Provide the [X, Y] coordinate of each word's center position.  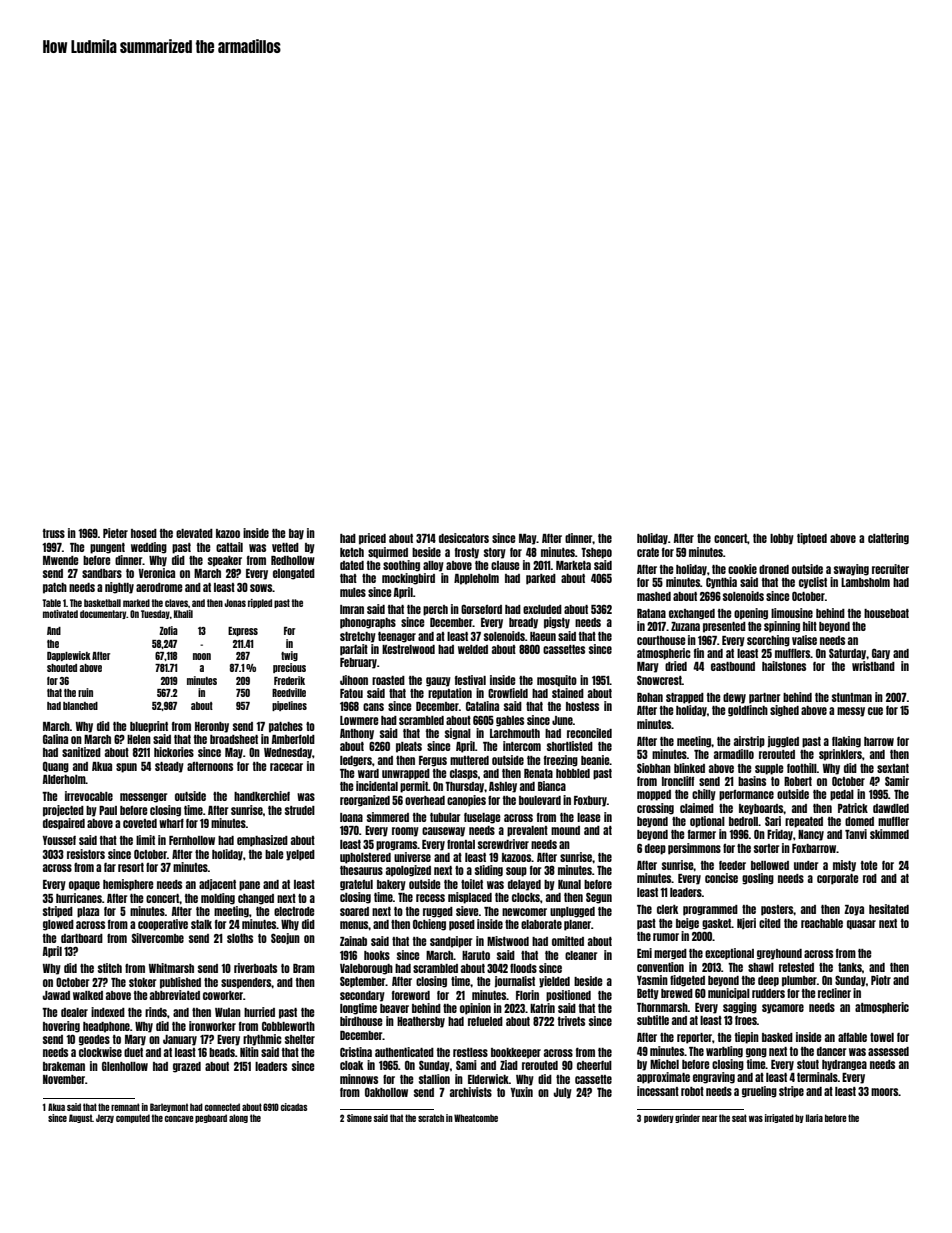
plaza [88, 912]
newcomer [524, 912]
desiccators [464, 538]
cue [875, 711]
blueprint [149, 727]
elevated [194, 533]
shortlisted [570, 746]
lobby [782, 539]
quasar [861, 925]
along [238, 1118]
